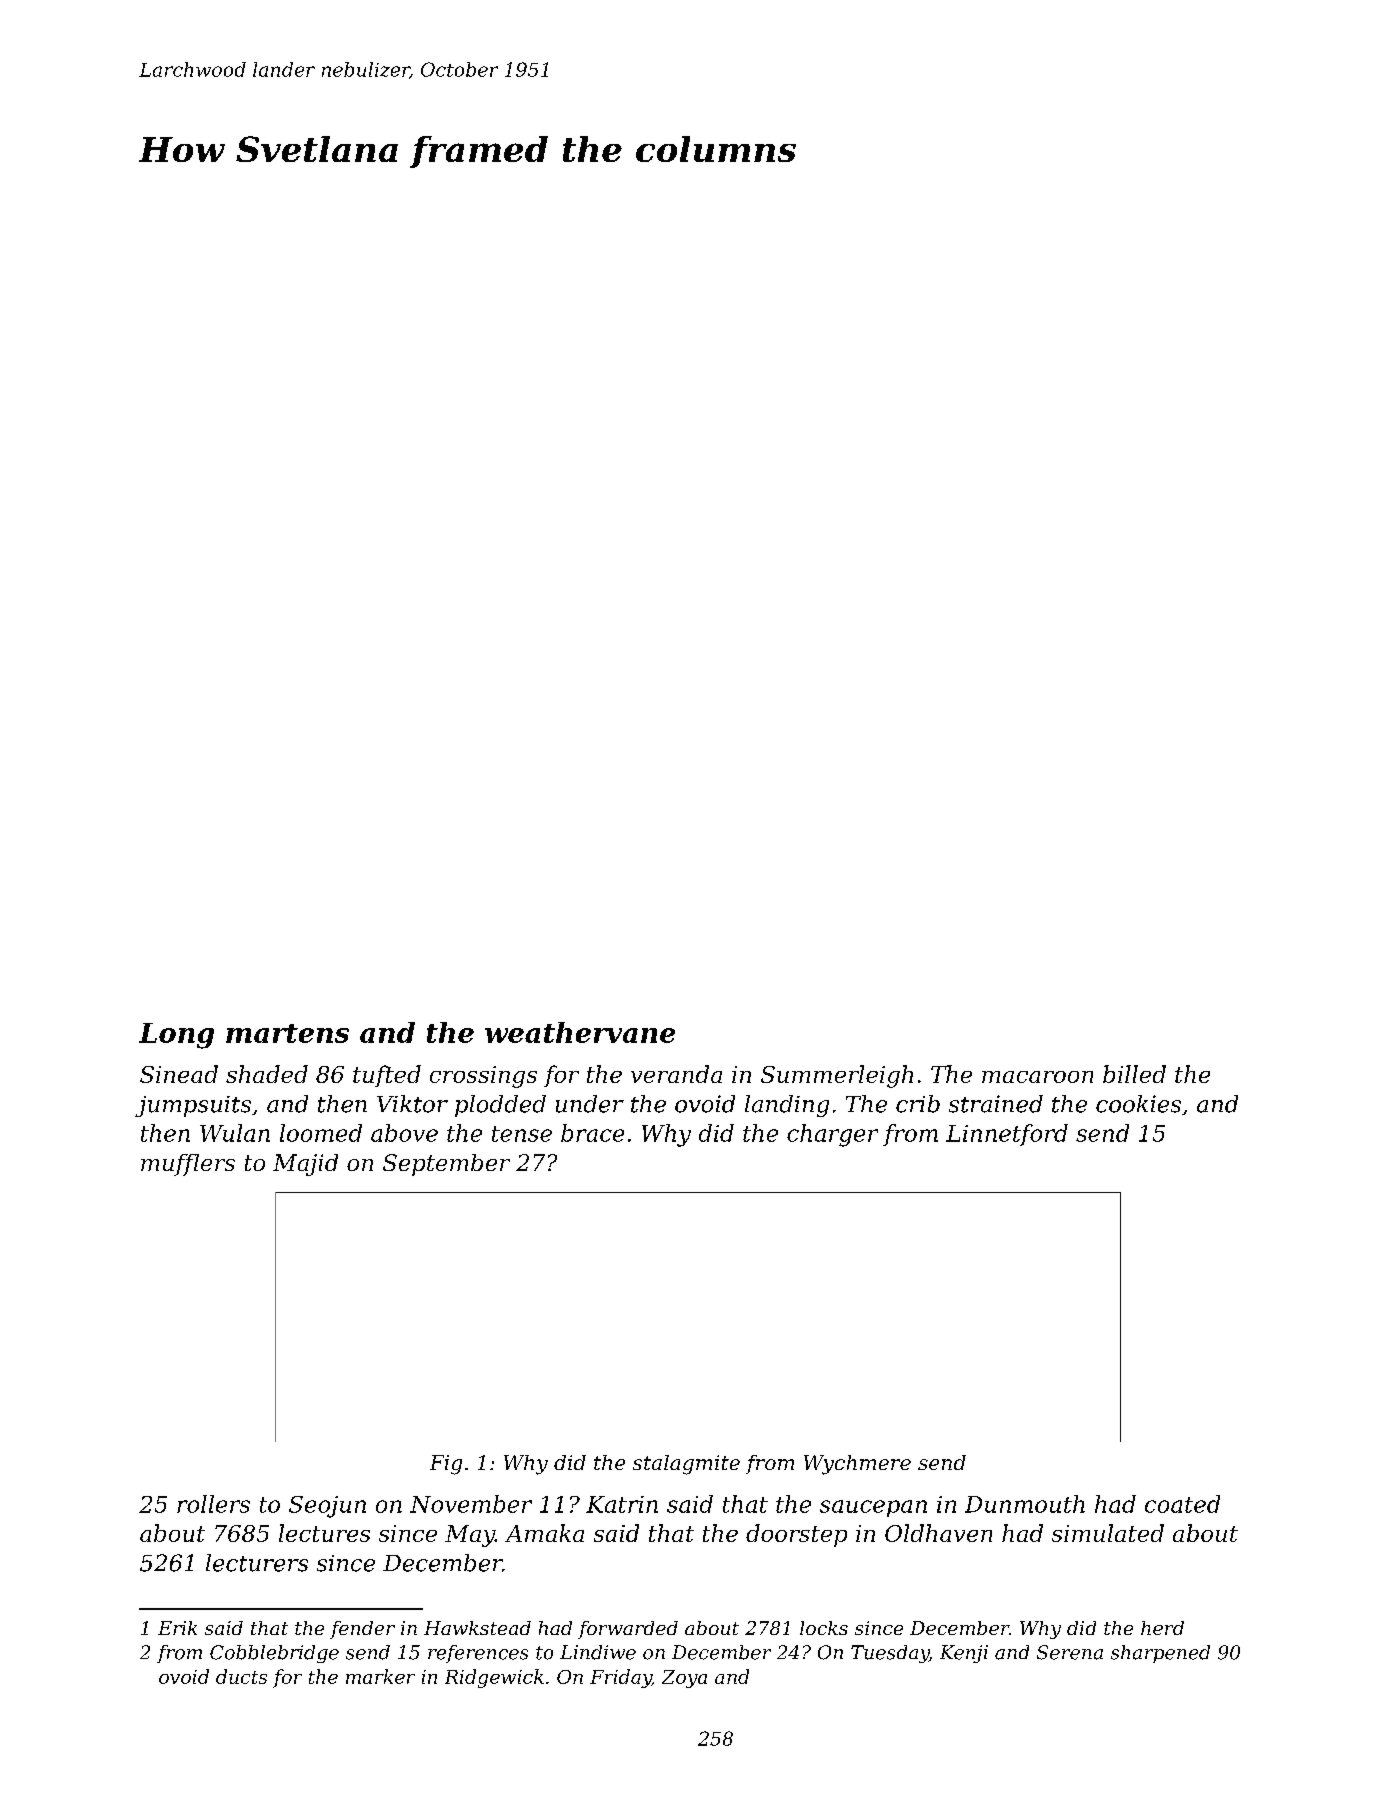  What do you see at coordinates (590, 1104) in the screenshot?
I see `under` at bounding box center [590, 1104].
